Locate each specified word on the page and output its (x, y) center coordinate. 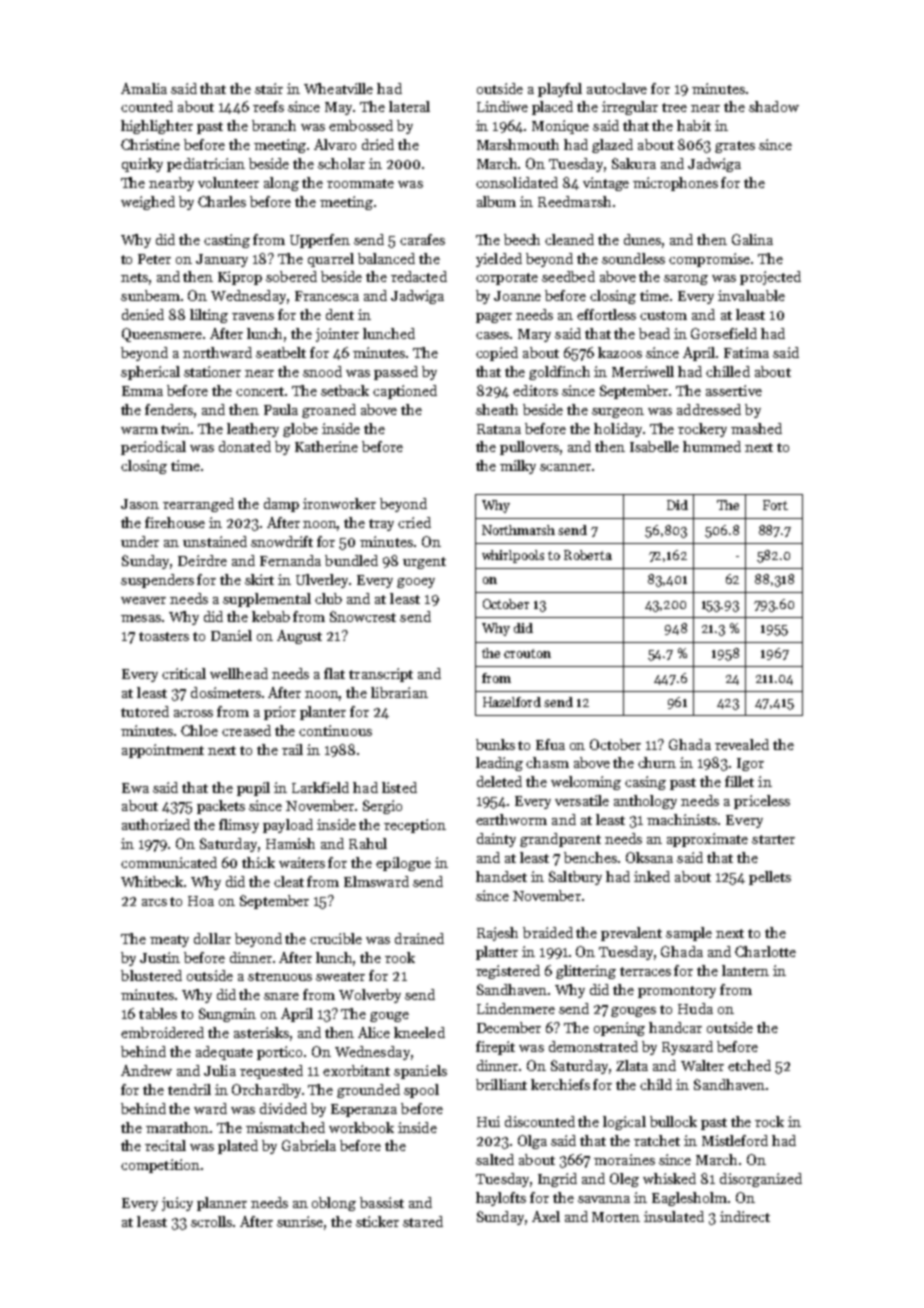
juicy (177, 1204)
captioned (405, 392)
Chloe (199, 730)
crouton (527, 653)
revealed (742, 744)
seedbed (568, 276)
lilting (209, 316)
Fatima (746, 352)
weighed (148, 203)
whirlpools (513, 556)
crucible (336, 938)
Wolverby (370, 996)
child (656, 1084)
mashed (756, 428)
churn (657, 762)
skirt (259, 579)
